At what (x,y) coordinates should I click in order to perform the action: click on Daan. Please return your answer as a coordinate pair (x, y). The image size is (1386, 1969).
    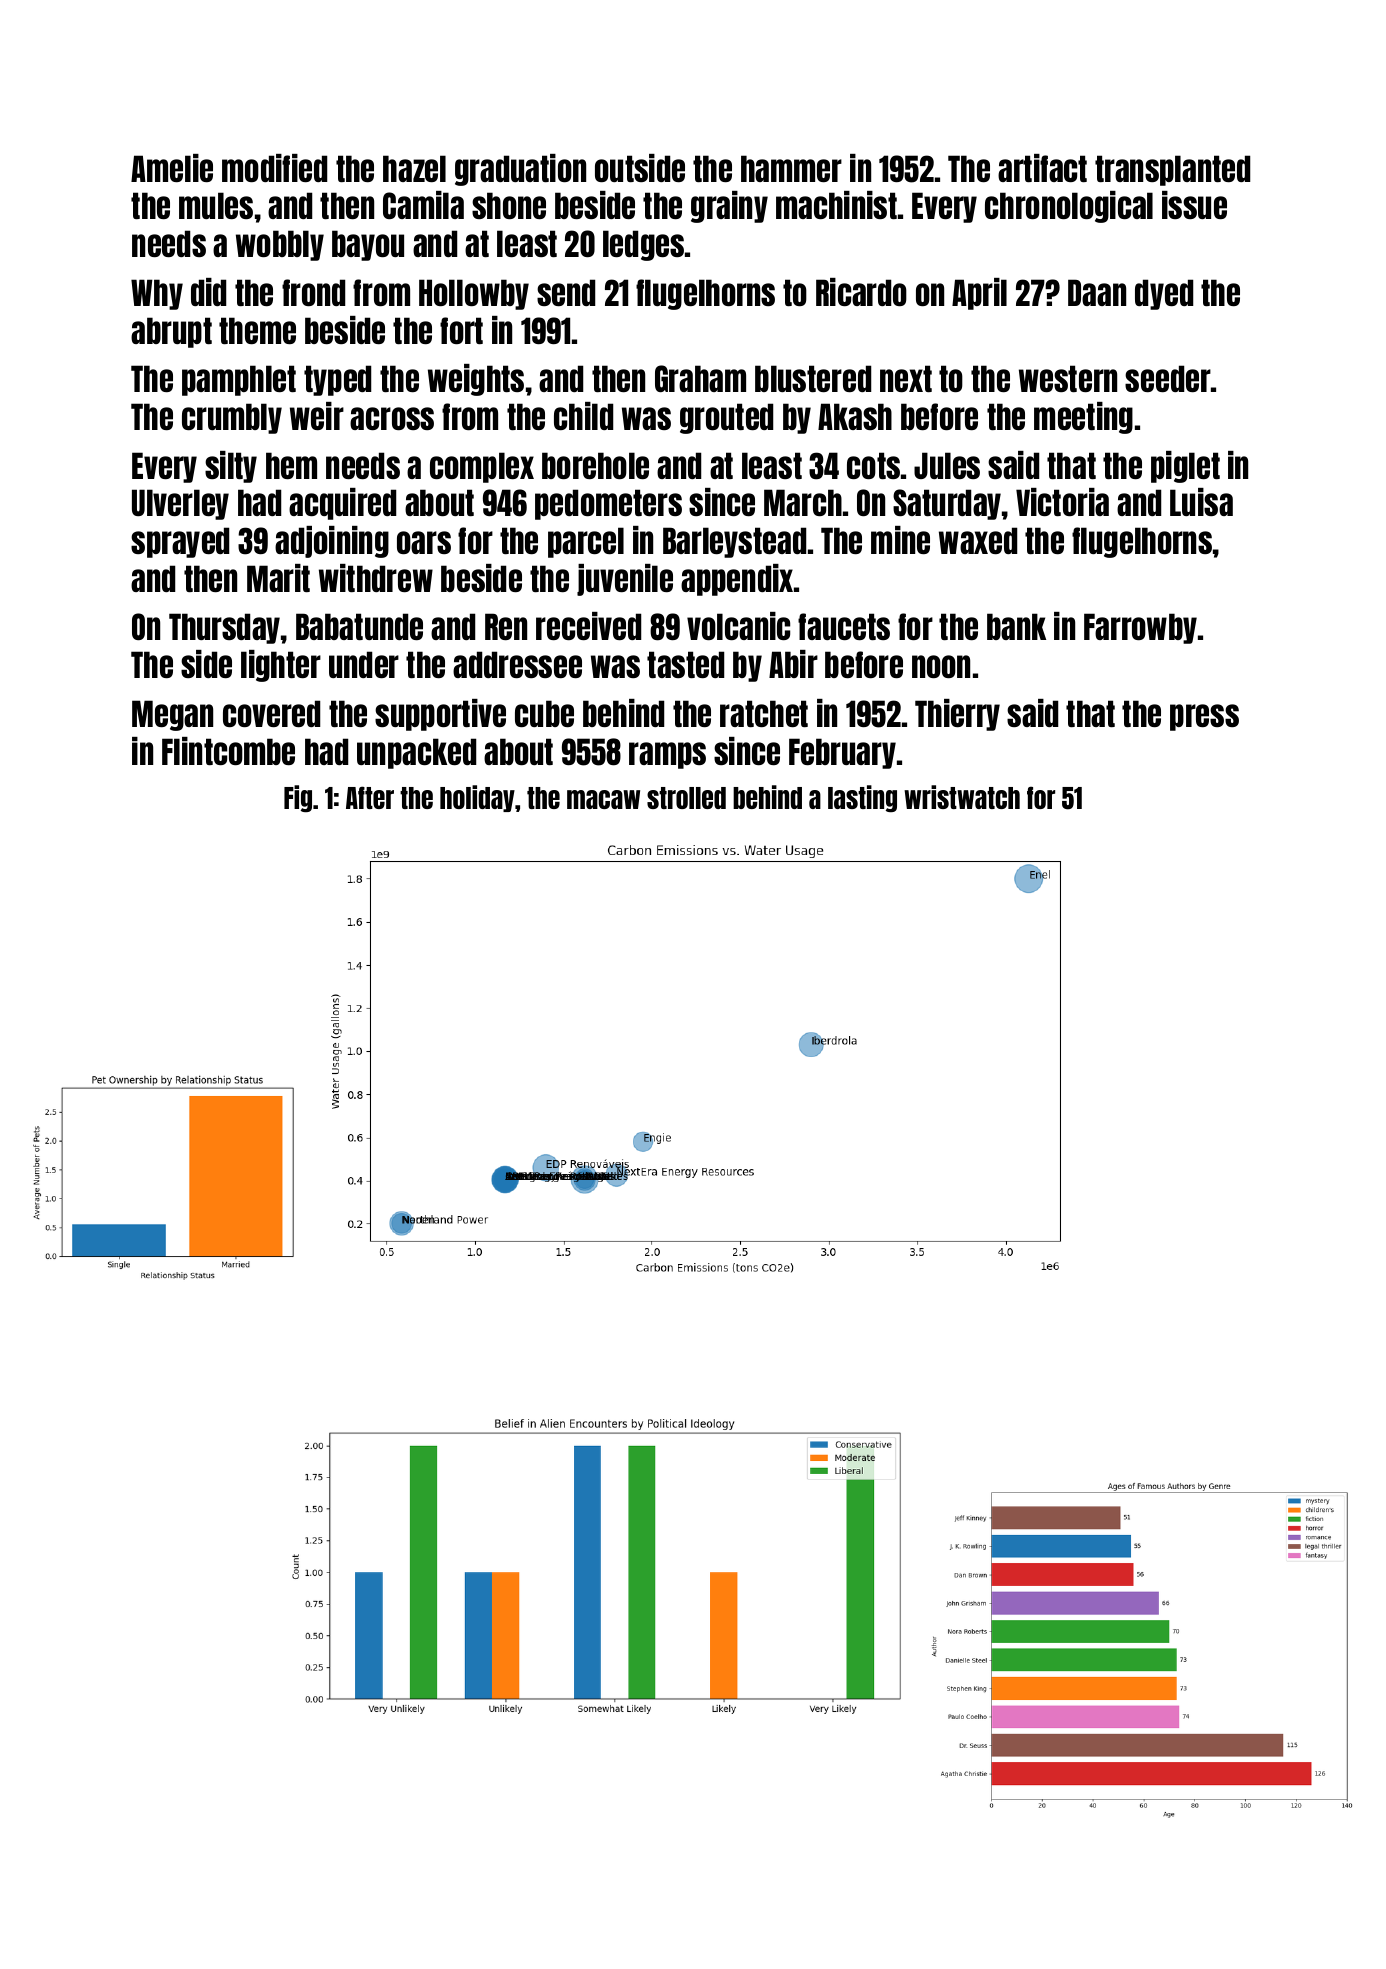
    Looking at the image, I should click on (1097, 292).
